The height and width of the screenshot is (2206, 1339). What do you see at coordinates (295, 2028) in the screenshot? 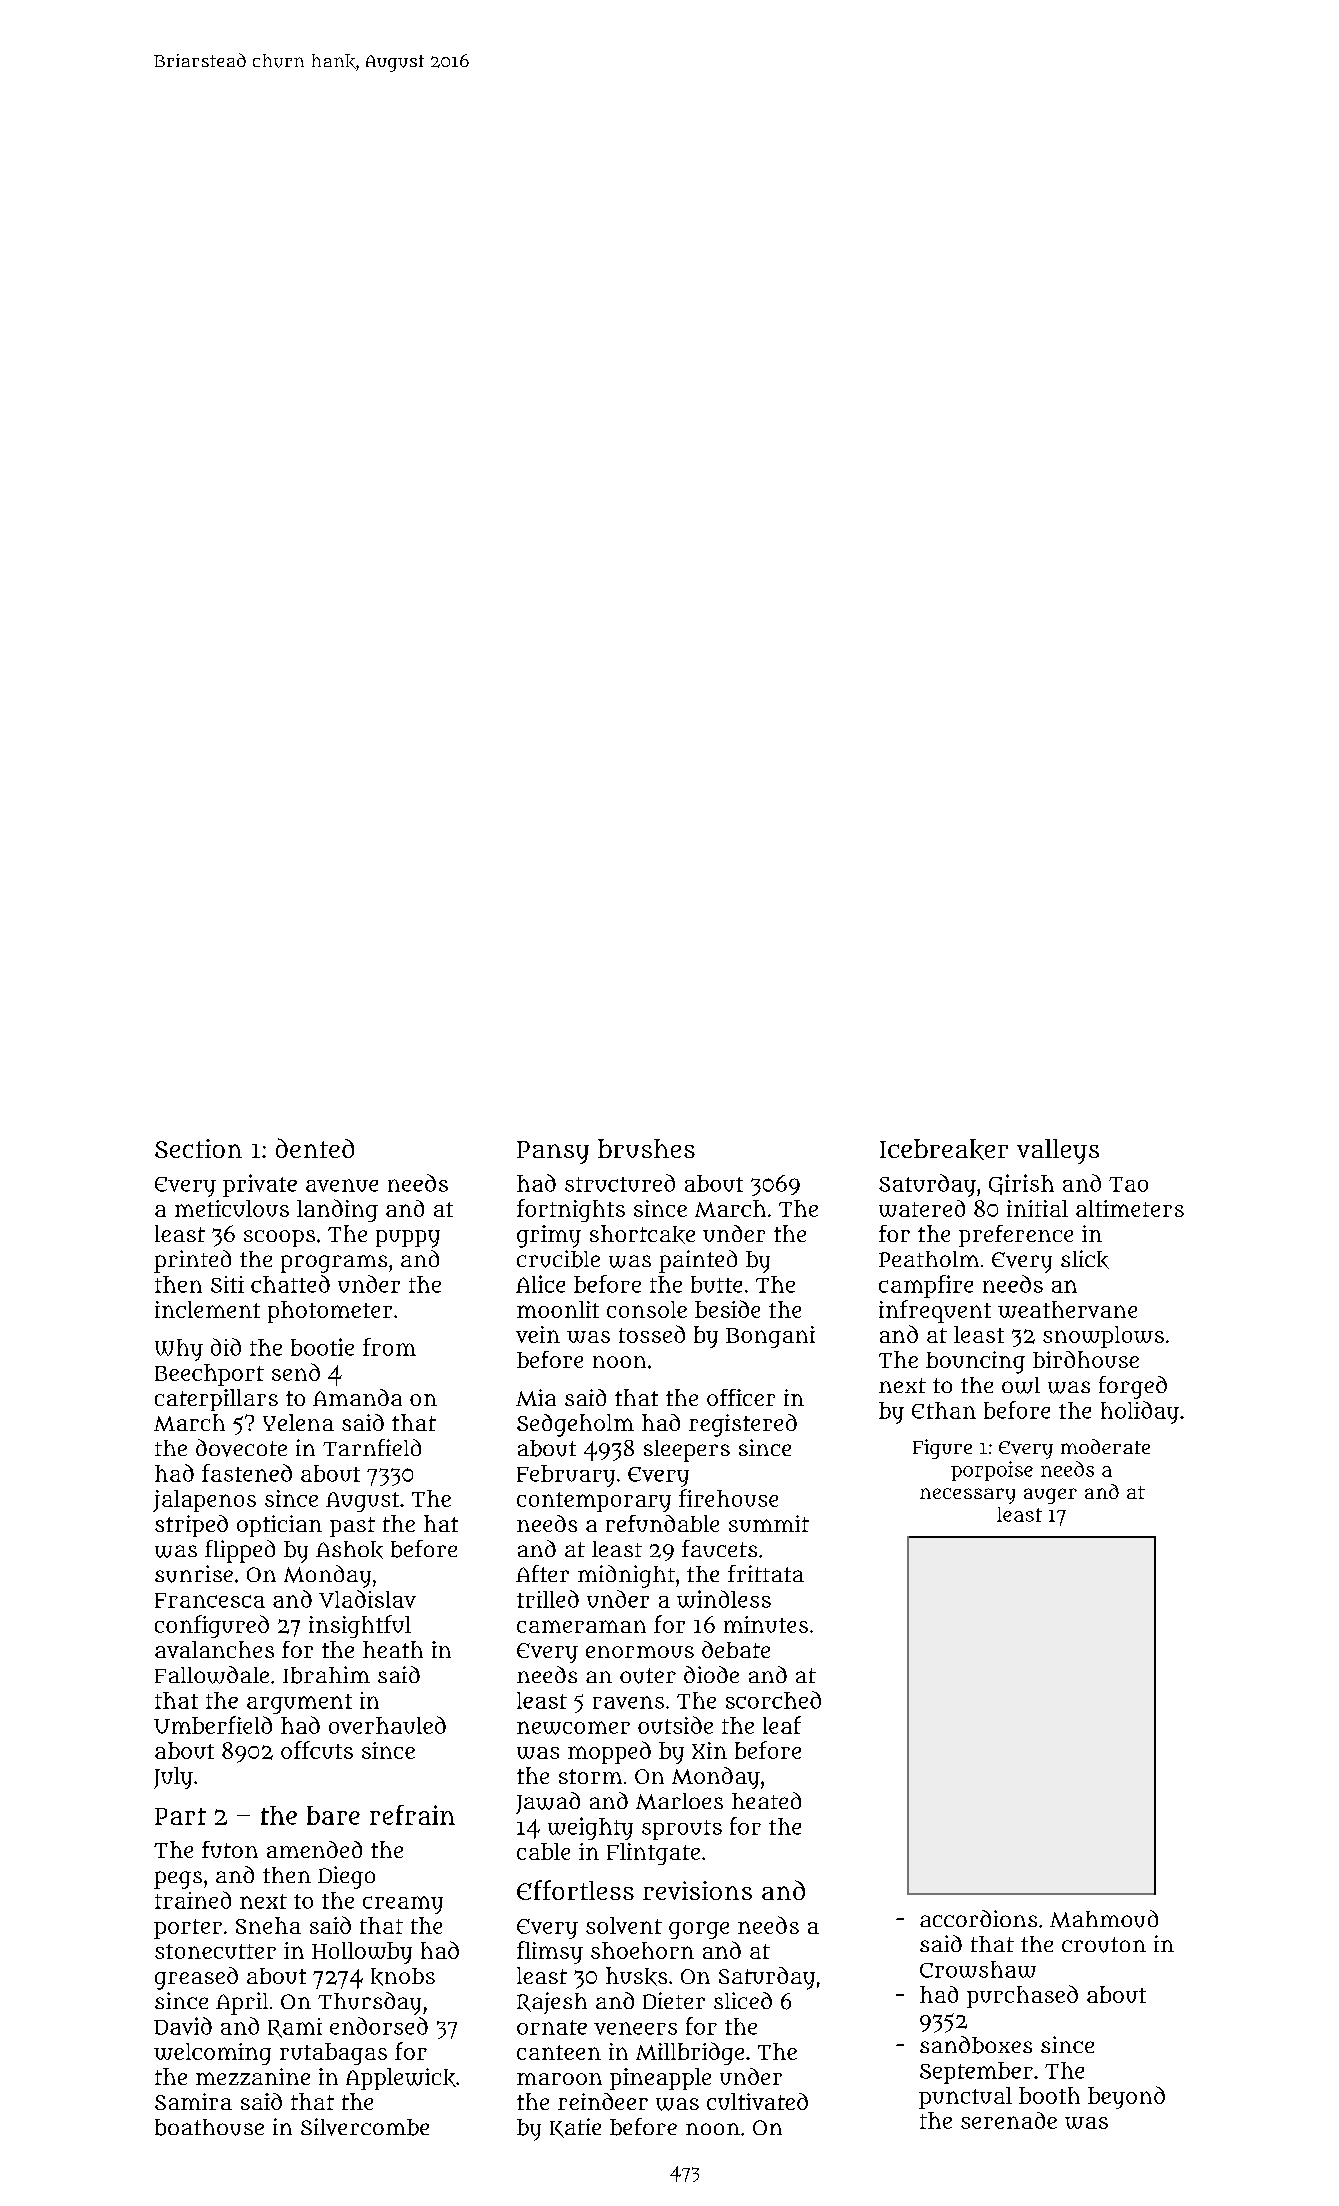
I see `Rami` at bounding box center [295, 2028].
